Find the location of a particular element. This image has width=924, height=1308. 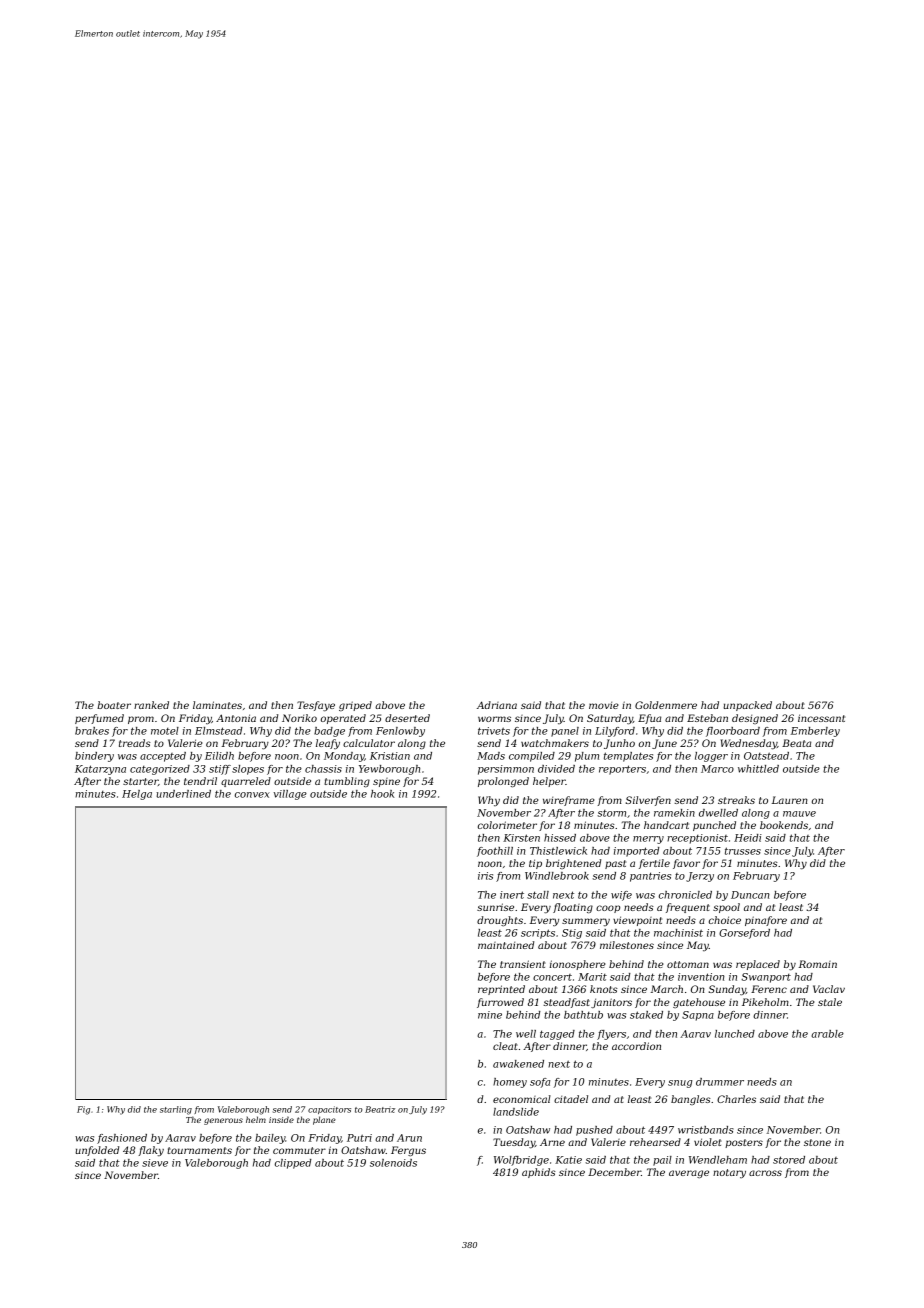

average is located at coordinates (689, 1174).
